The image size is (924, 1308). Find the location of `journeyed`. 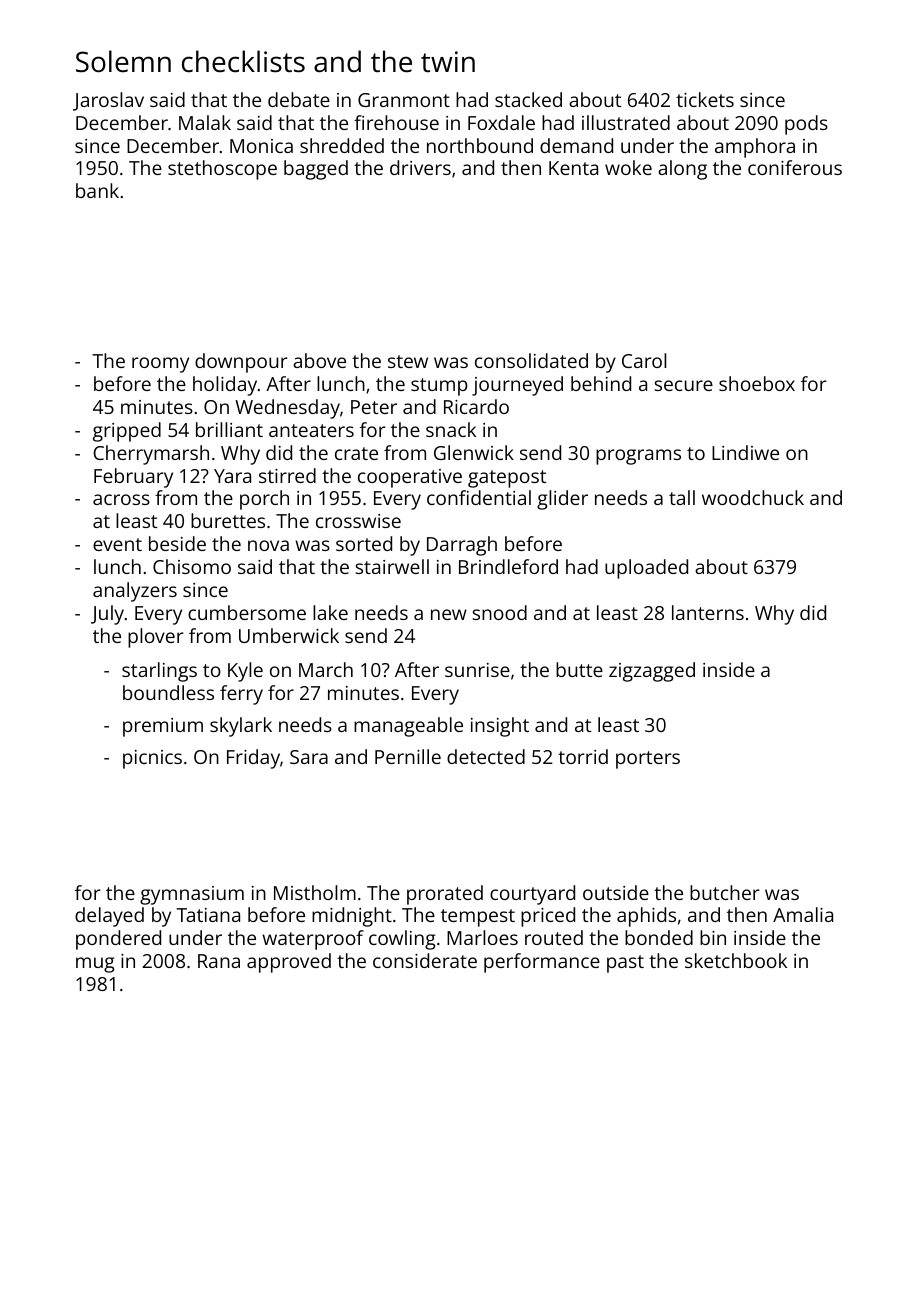

journeyed is located at coordinates (517, 386).
